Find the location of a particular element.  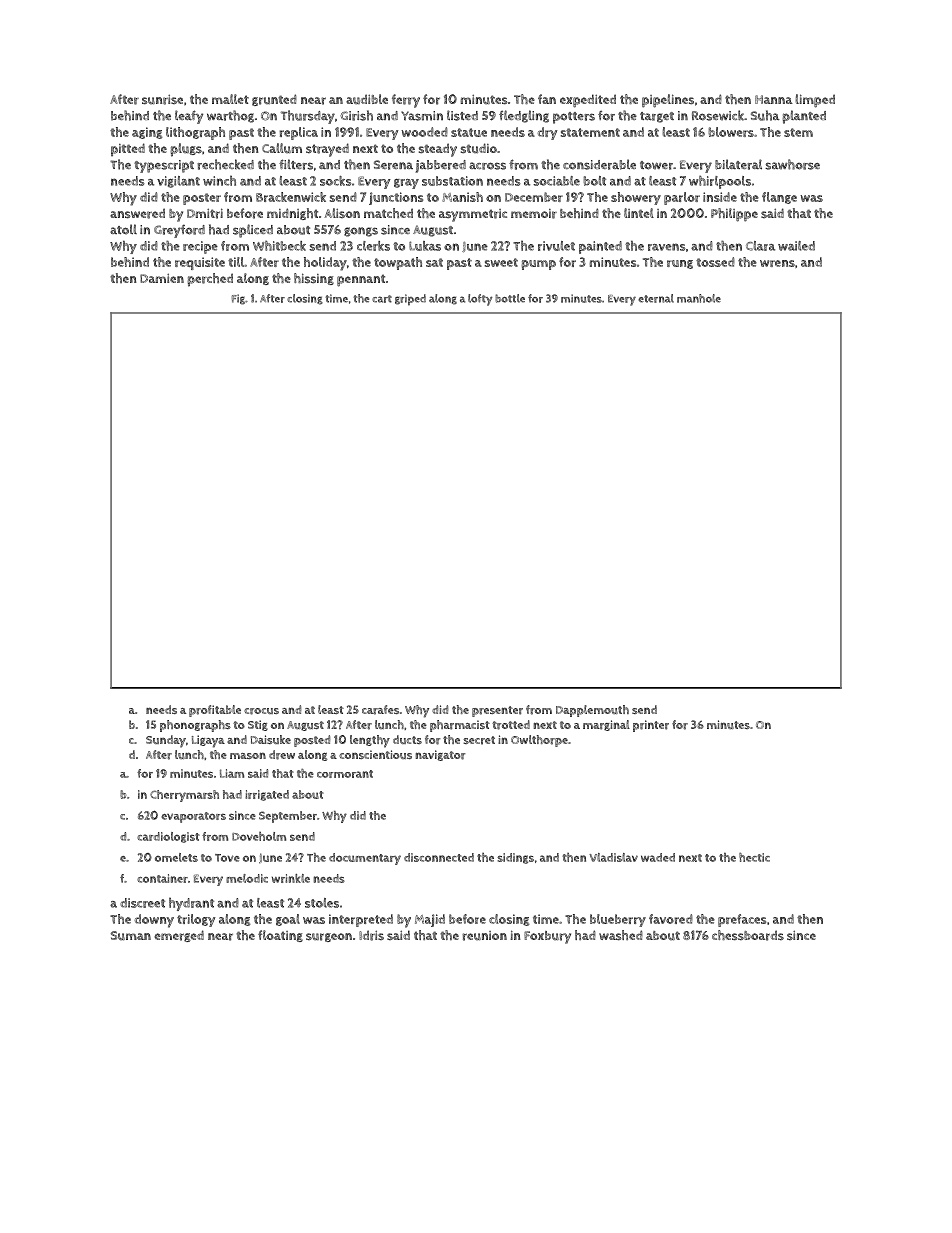

Dapplemouth is located at coordinates (592, 711).
